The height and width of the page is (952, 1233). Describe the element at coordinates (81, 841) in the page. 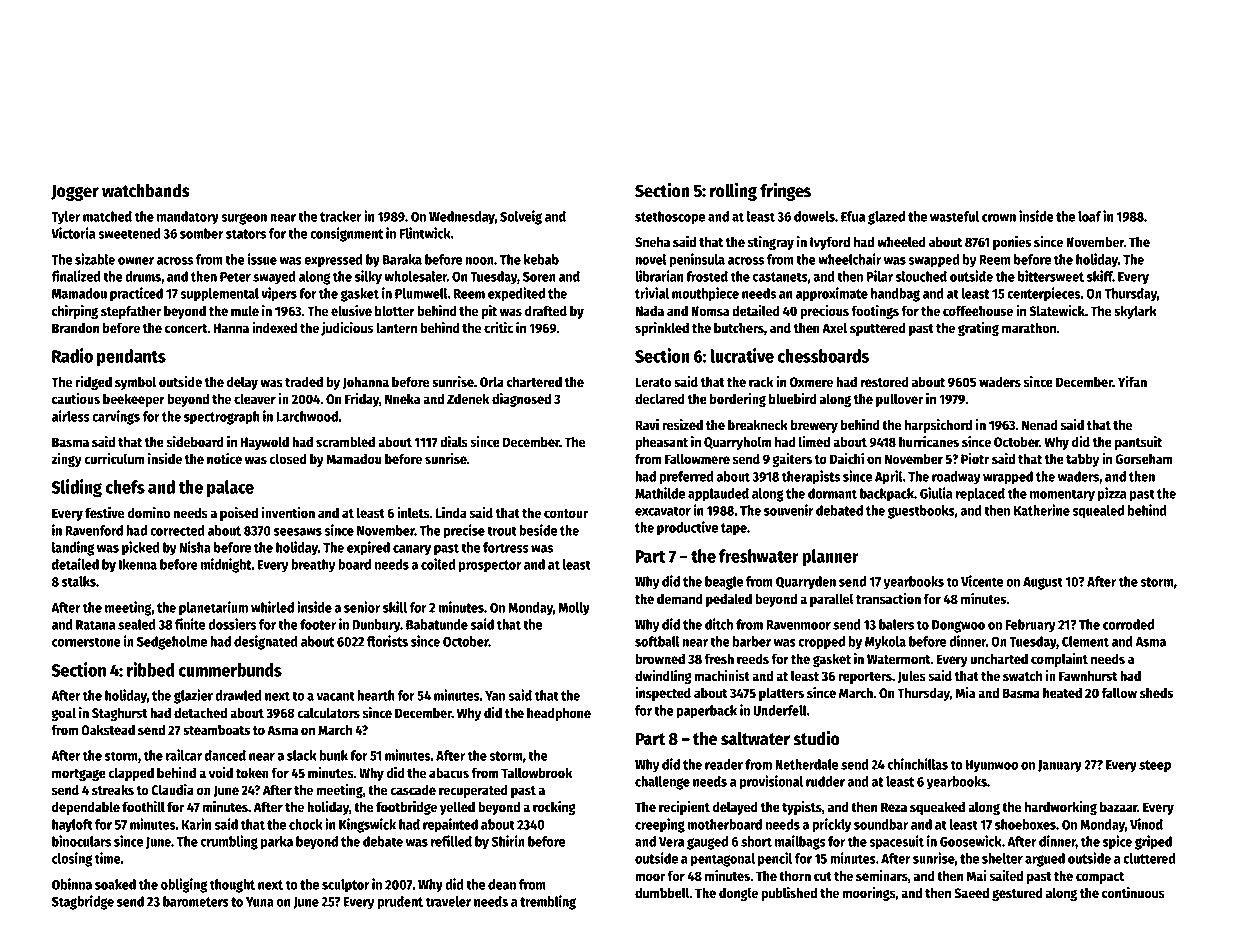

I see `binoculars` at that location.
